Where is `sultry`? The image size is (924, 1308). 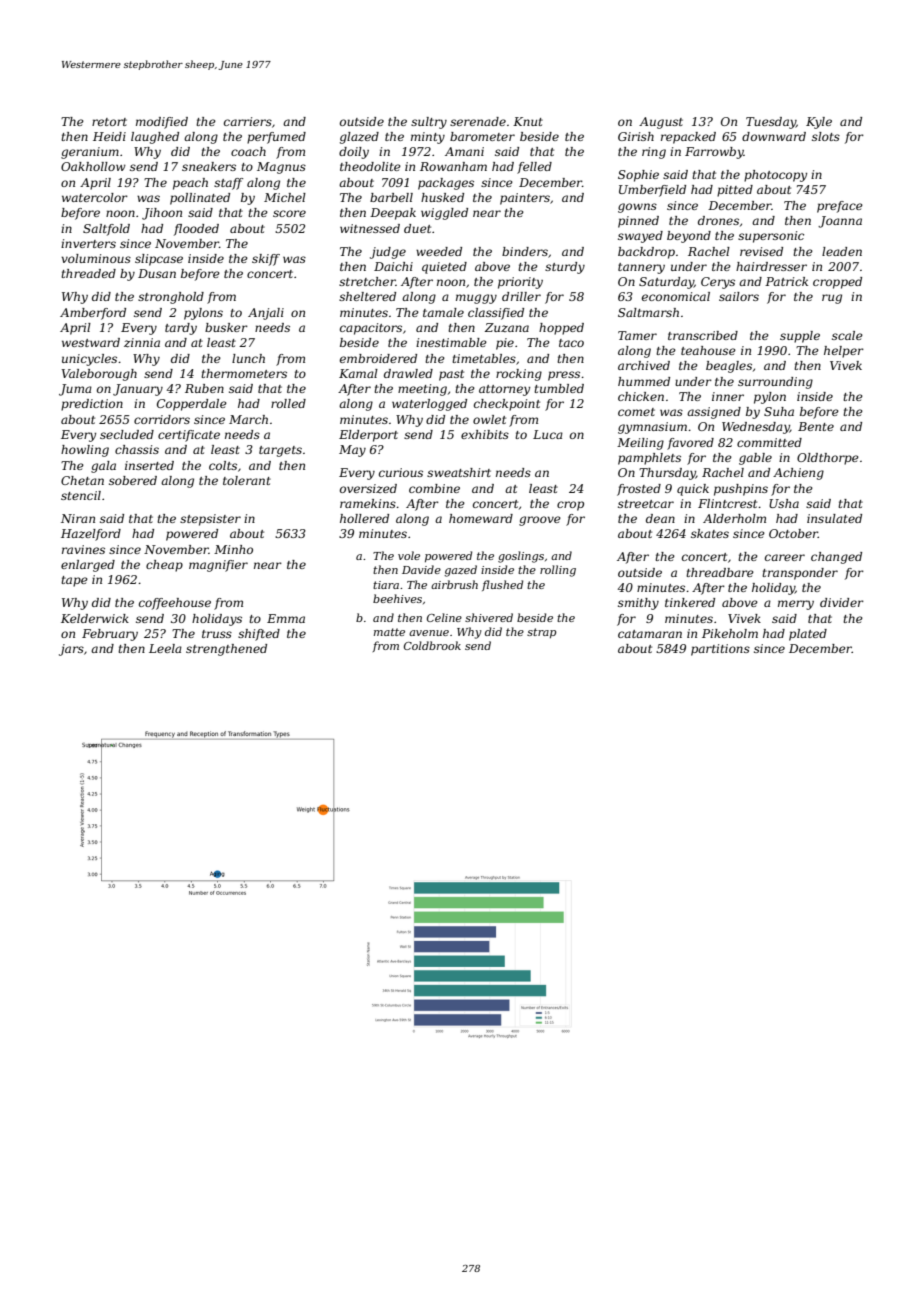
sultry is located at coordinates (429, 123).
